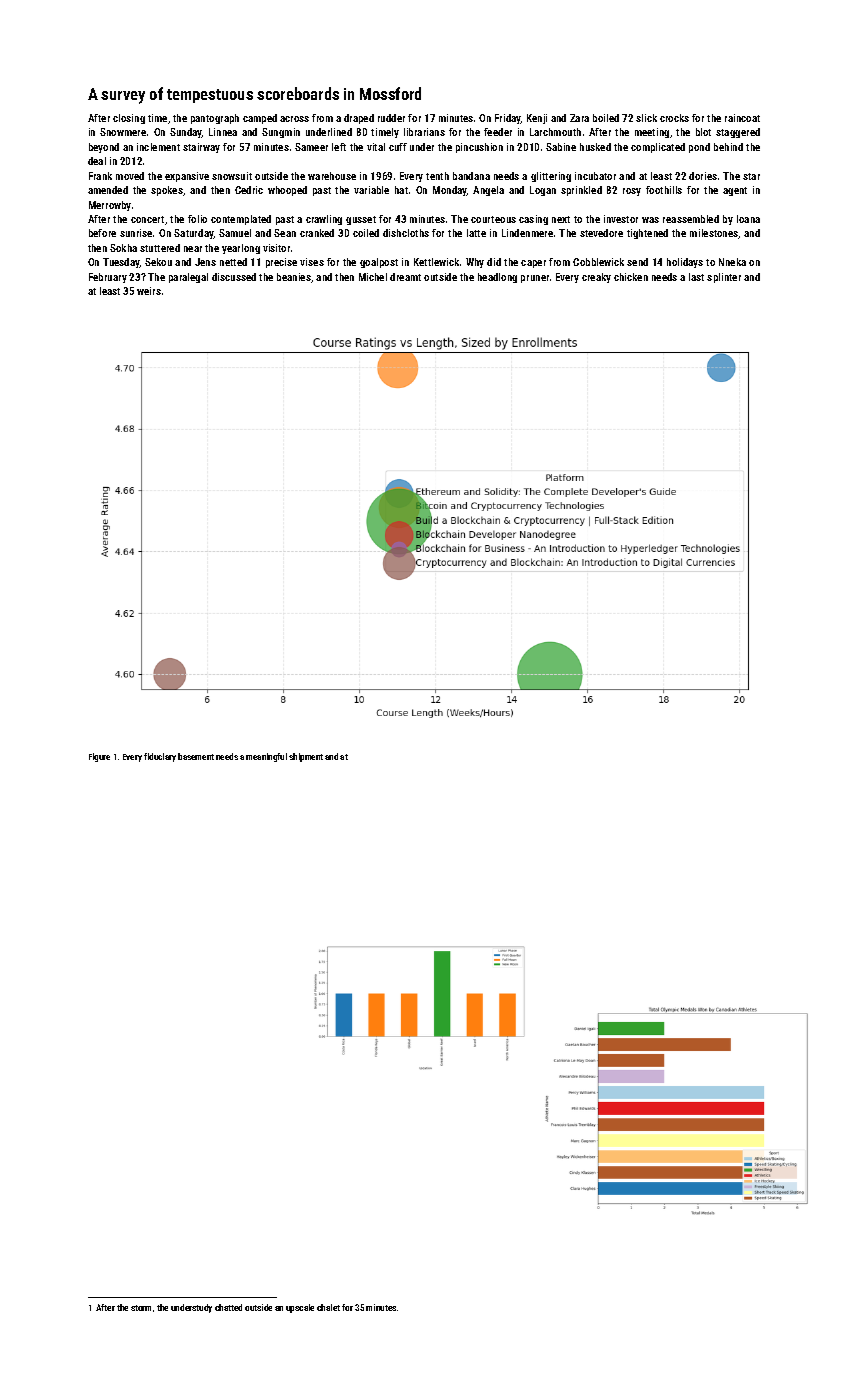  What do you see at coordinates (306, 757) in the page?
I see `shipment` at bounding box center [306, 757].
